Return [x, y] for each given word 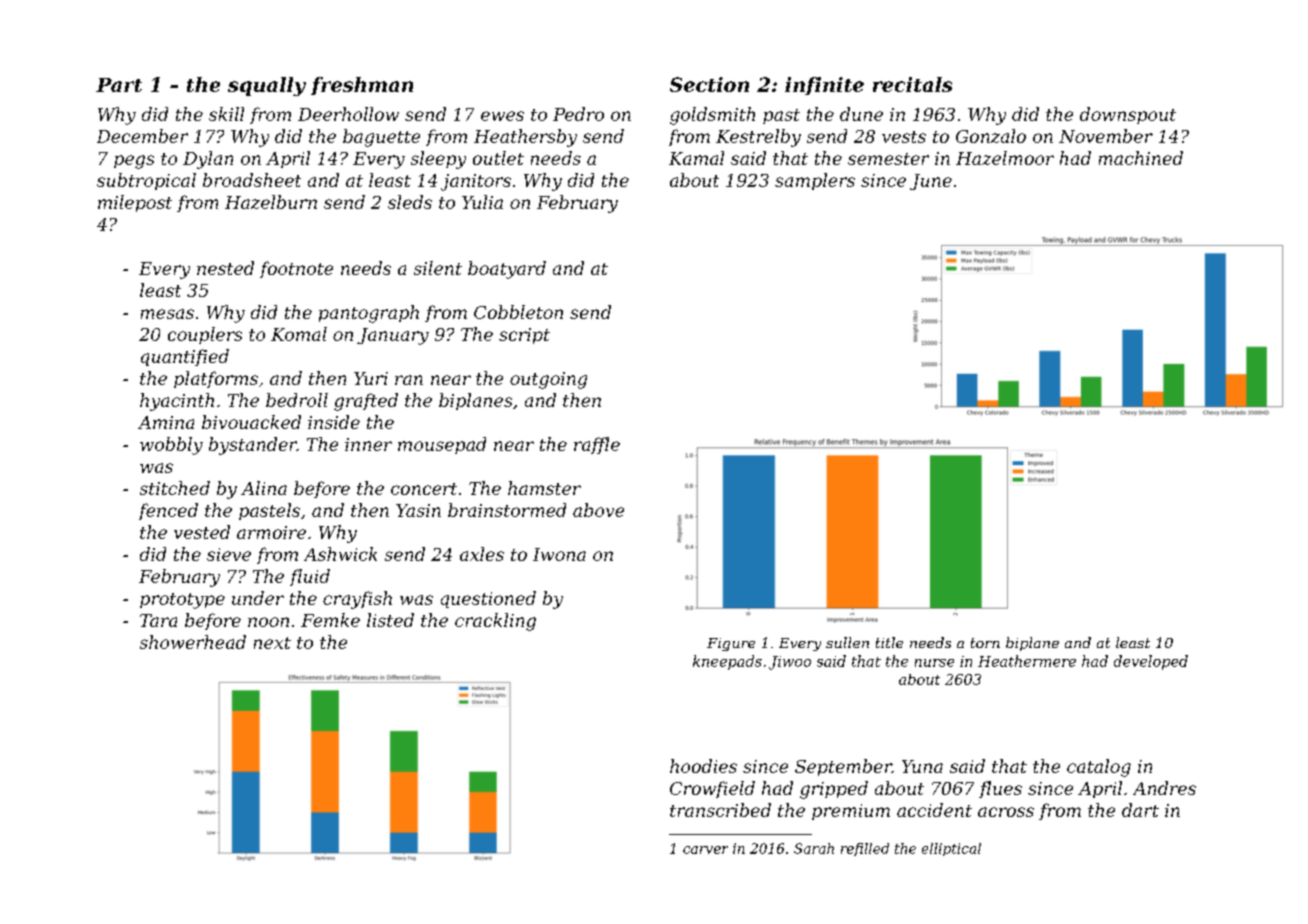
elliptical [951, 849]
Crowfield [712, 789]
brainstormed [507, 510]
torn [985, 643]
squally [267, 86]
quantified [185, 357]
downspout [1128, 115]
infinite [824, 86]
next [272, 643]
